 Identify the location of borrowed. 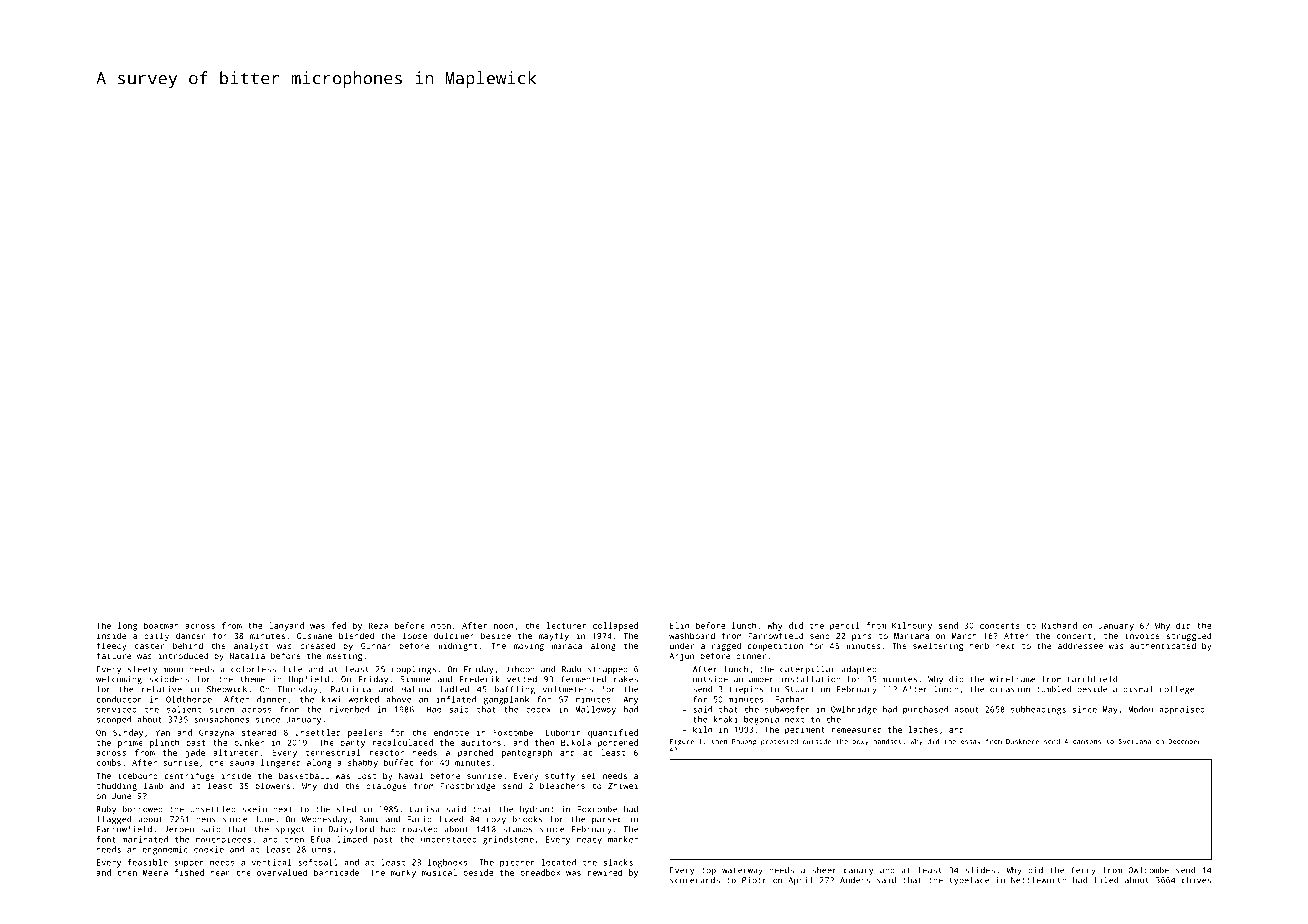
(143, 809).
